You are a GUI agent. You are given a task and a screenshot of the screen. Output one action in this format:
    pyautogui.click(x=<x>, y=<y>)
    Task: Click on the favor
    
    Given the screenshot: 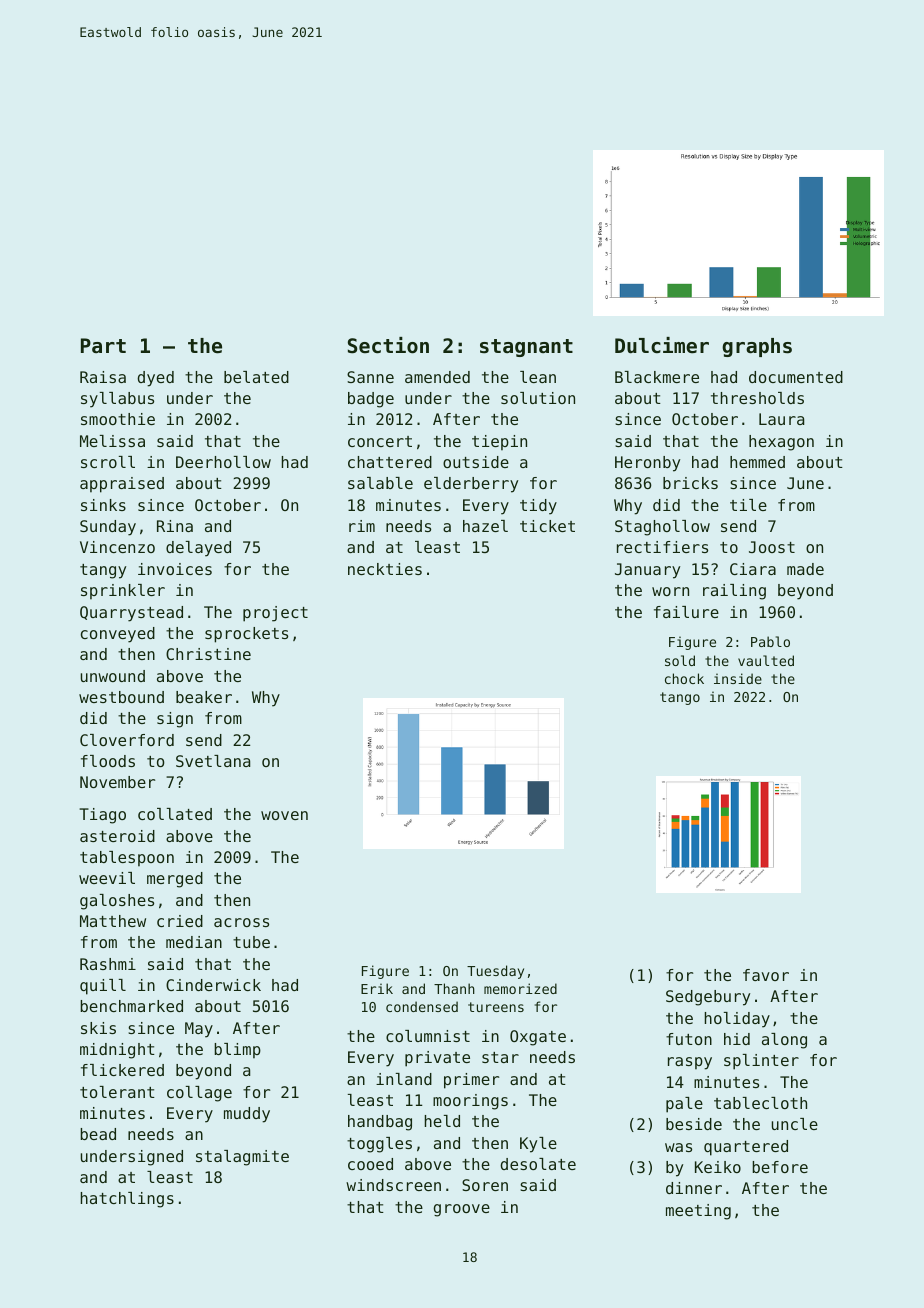 What is the action you would take?
    pyautogui.click(x=766, y=975)
